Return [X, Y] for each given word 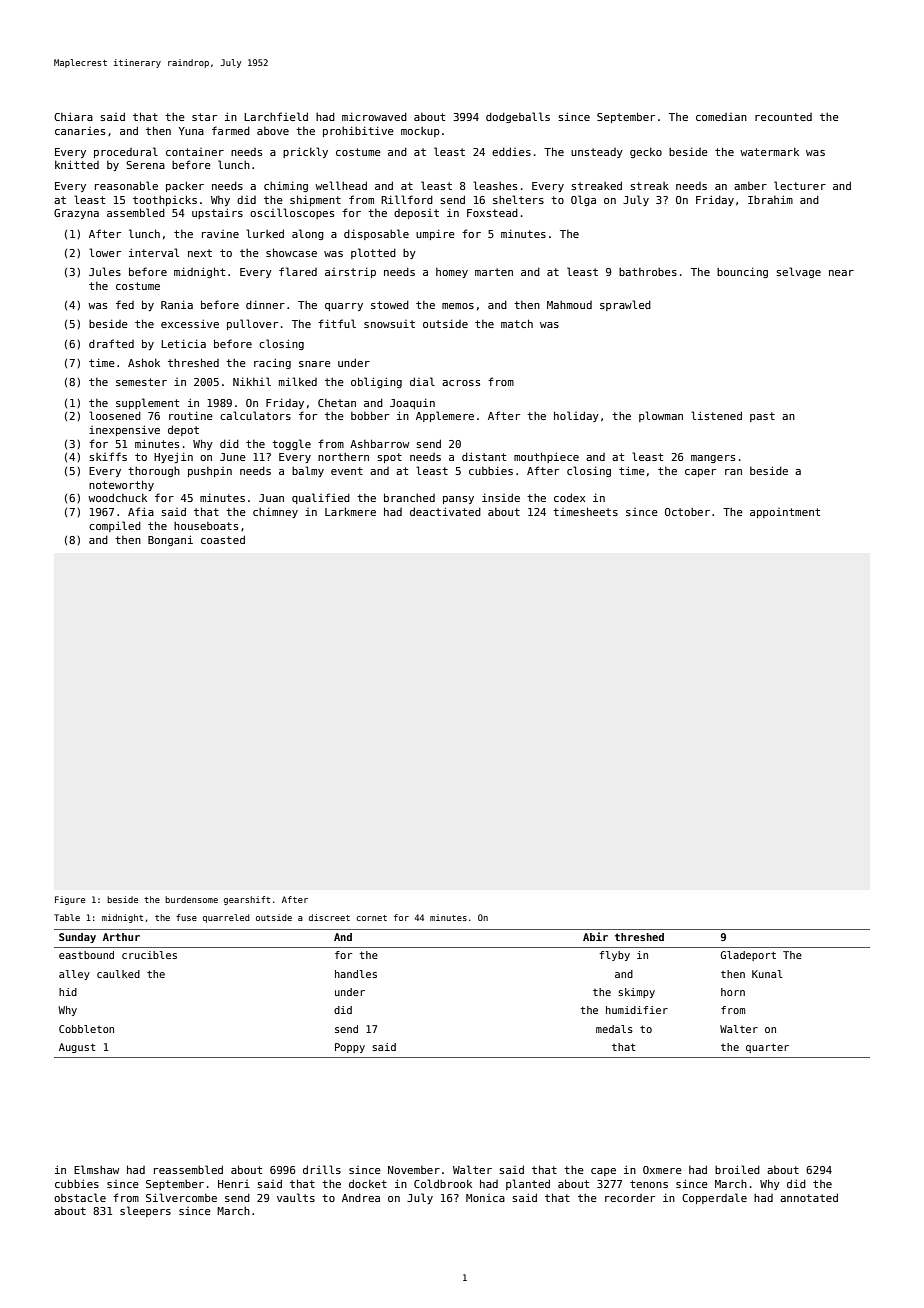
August [77, 1048]
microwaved [374, 116]
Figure [70, 900]
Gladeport [748, 956]
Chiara [73, 116]
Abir [595, 936]
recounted [783, 117]
